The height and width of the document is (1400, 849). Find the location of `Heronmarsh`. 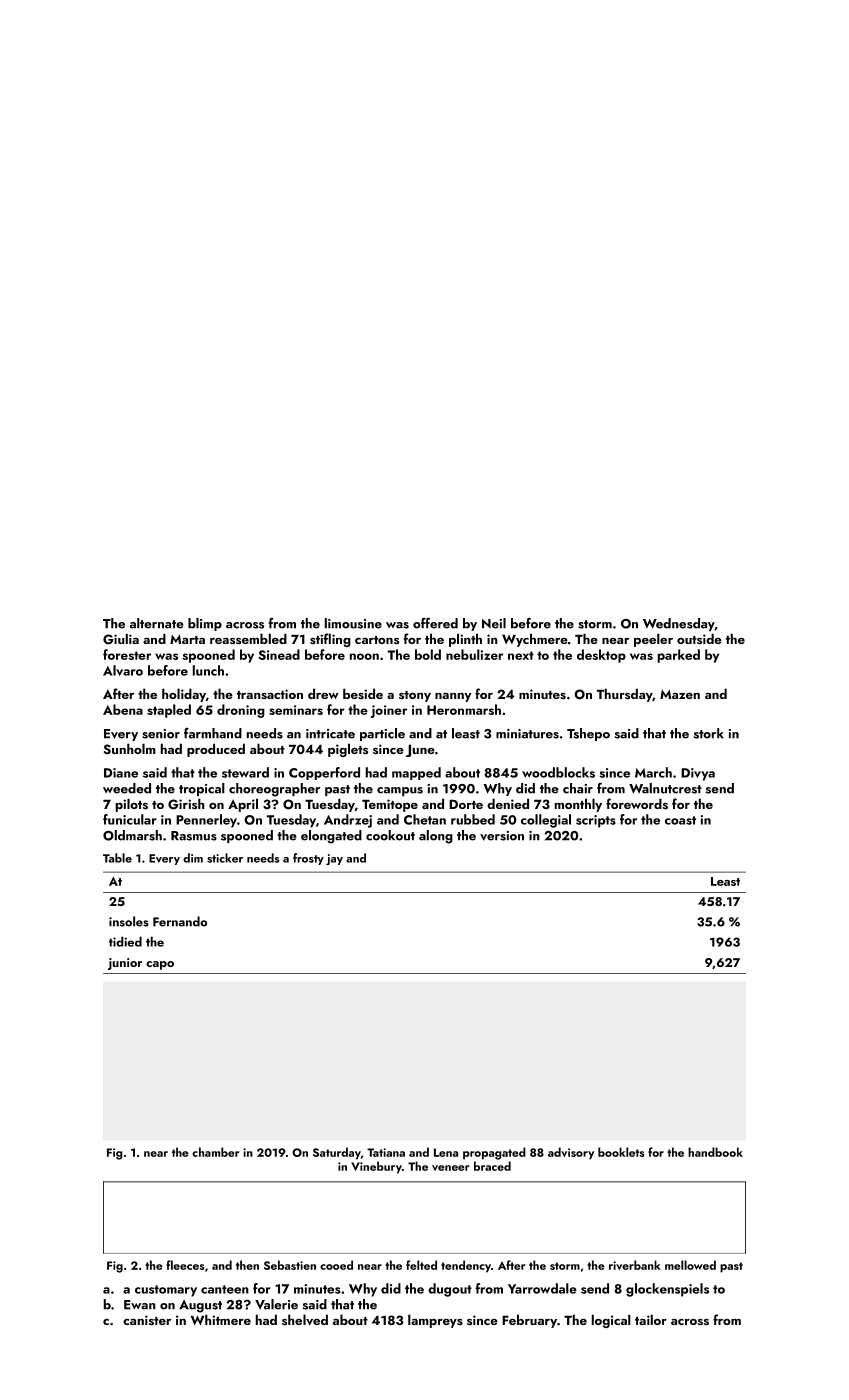

Heronmarsh is located at coordinates (464, 709).
